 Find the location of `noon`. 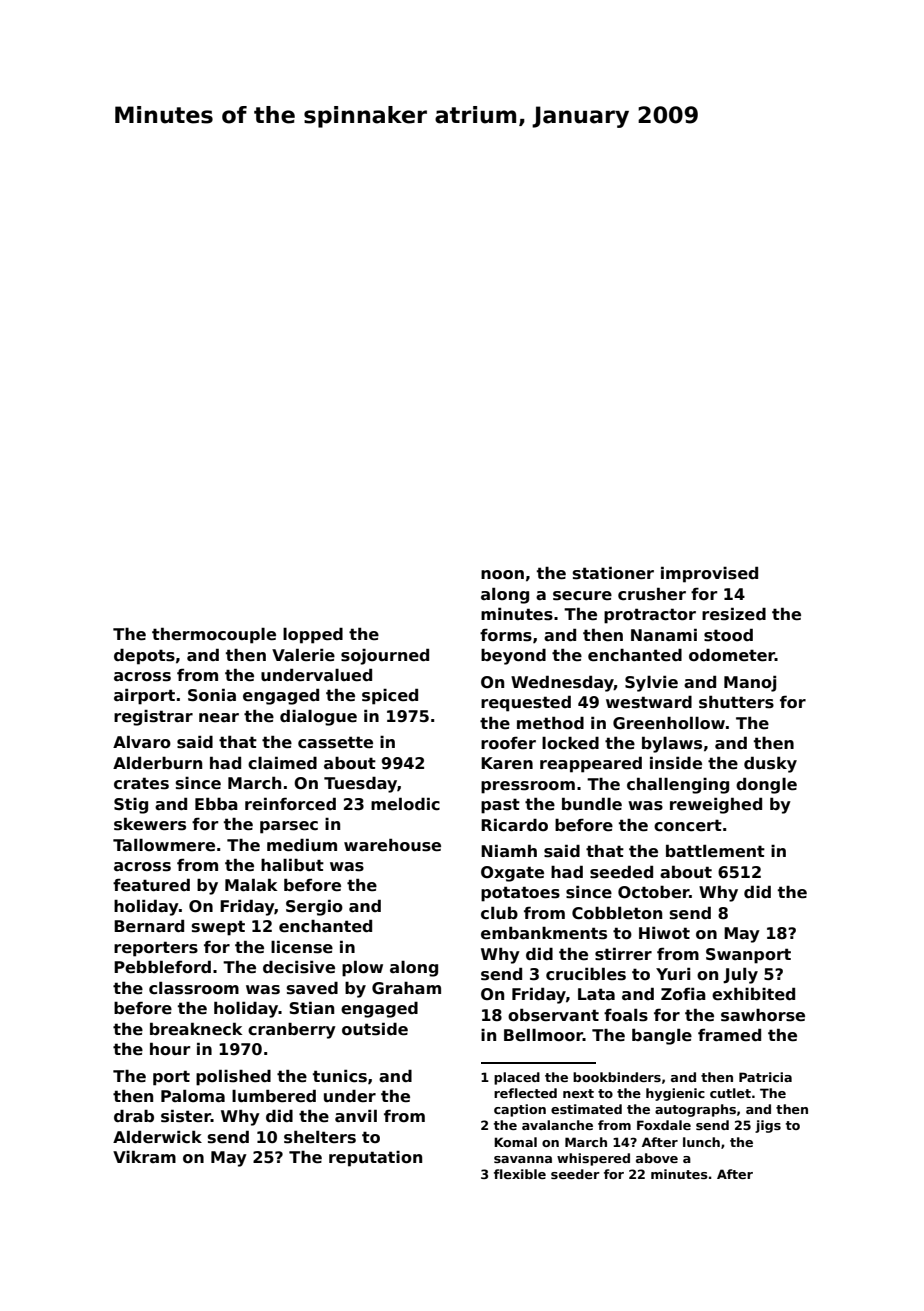

noon is located at coordinates (502, 574).
